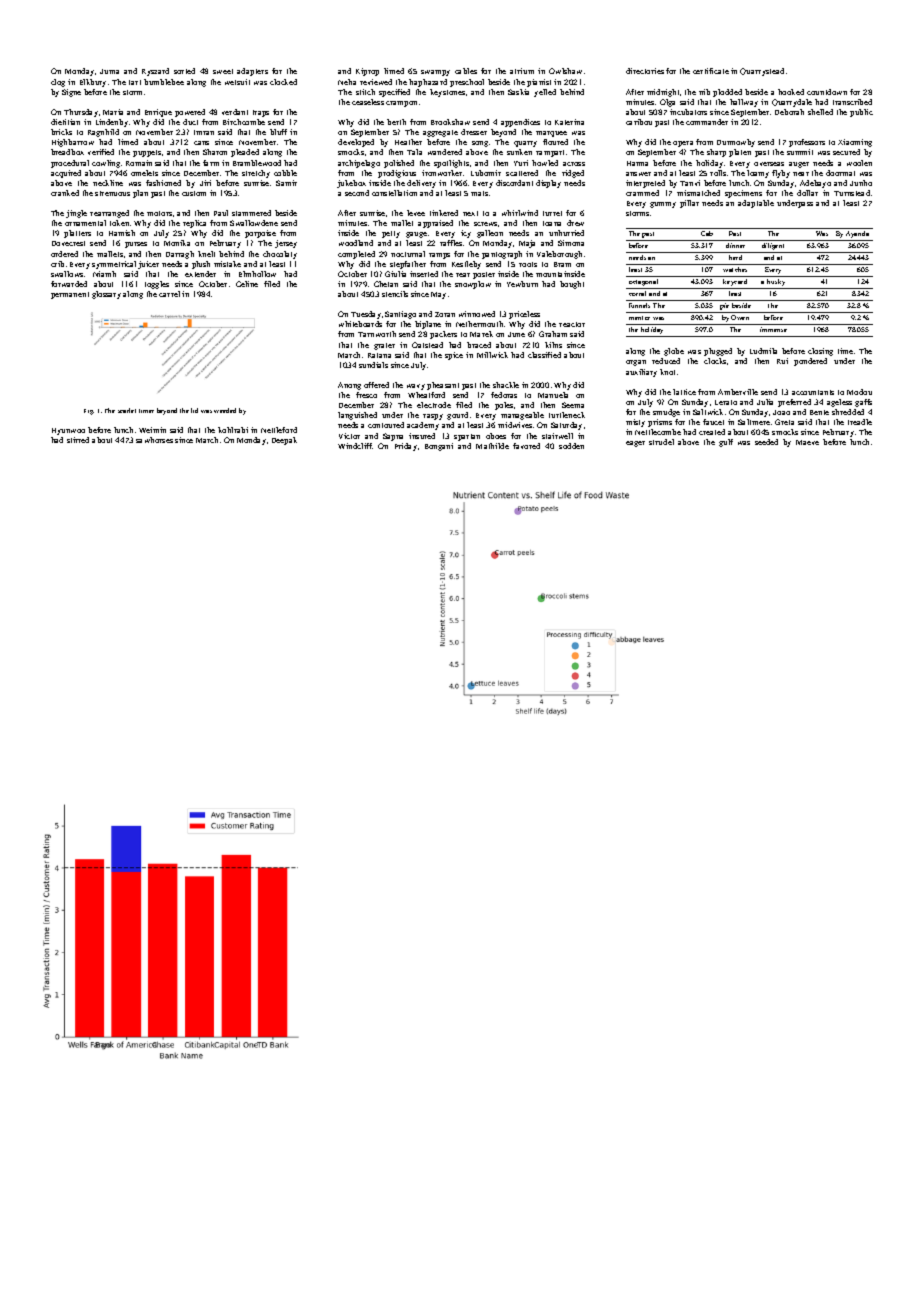  What do you see at coordinates (860, 422) in the screenshot?
I see `treadle` at bounding box center [860, 422].
